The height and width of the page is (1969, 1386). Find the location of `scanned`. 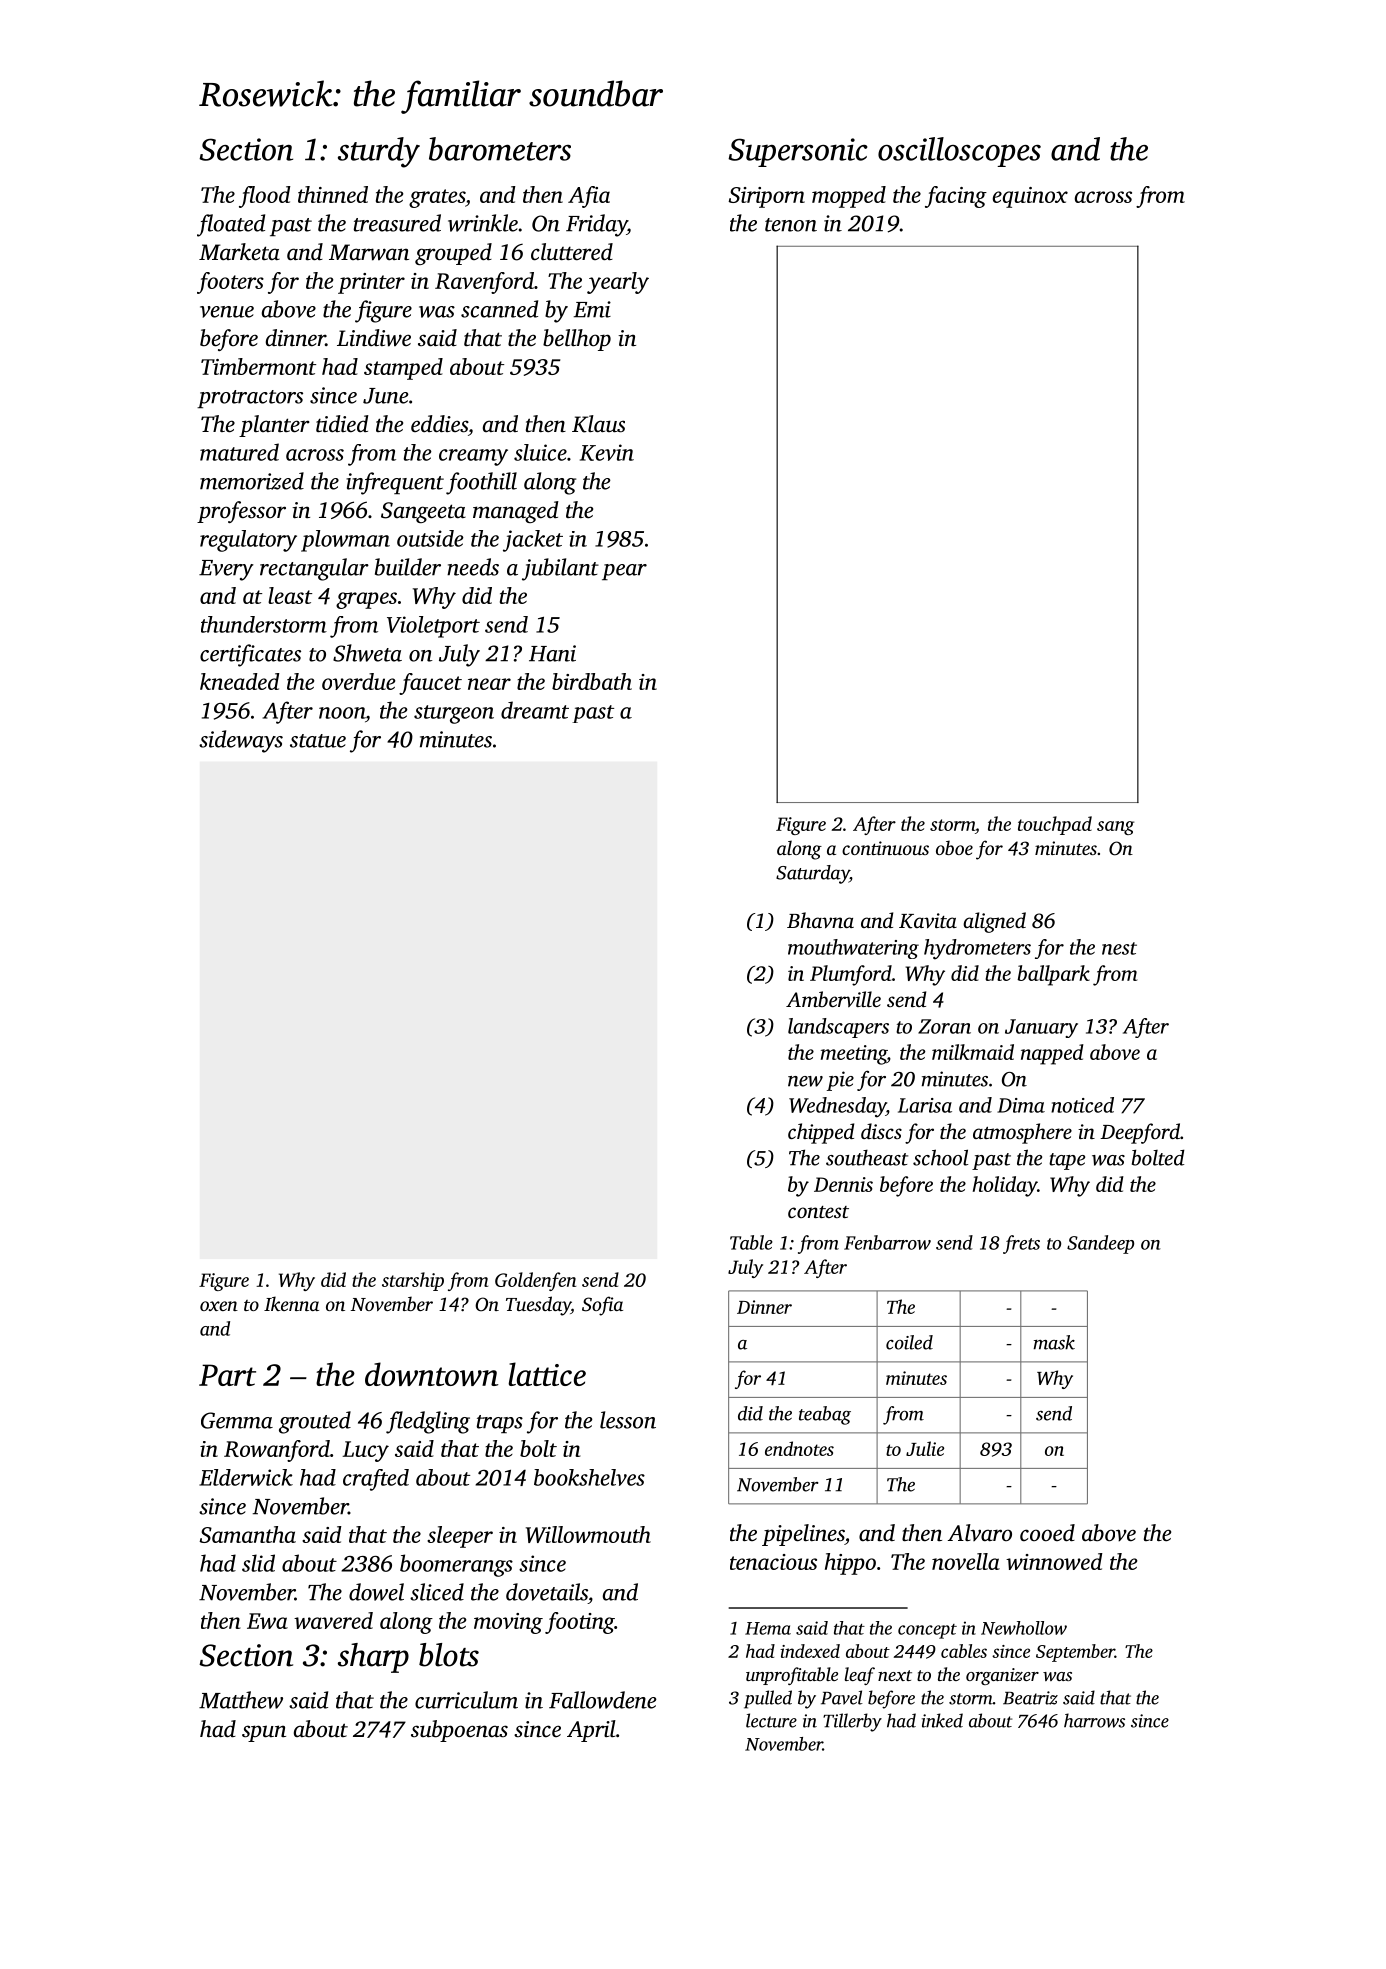

scanned is located at coordinates (499, 309).
